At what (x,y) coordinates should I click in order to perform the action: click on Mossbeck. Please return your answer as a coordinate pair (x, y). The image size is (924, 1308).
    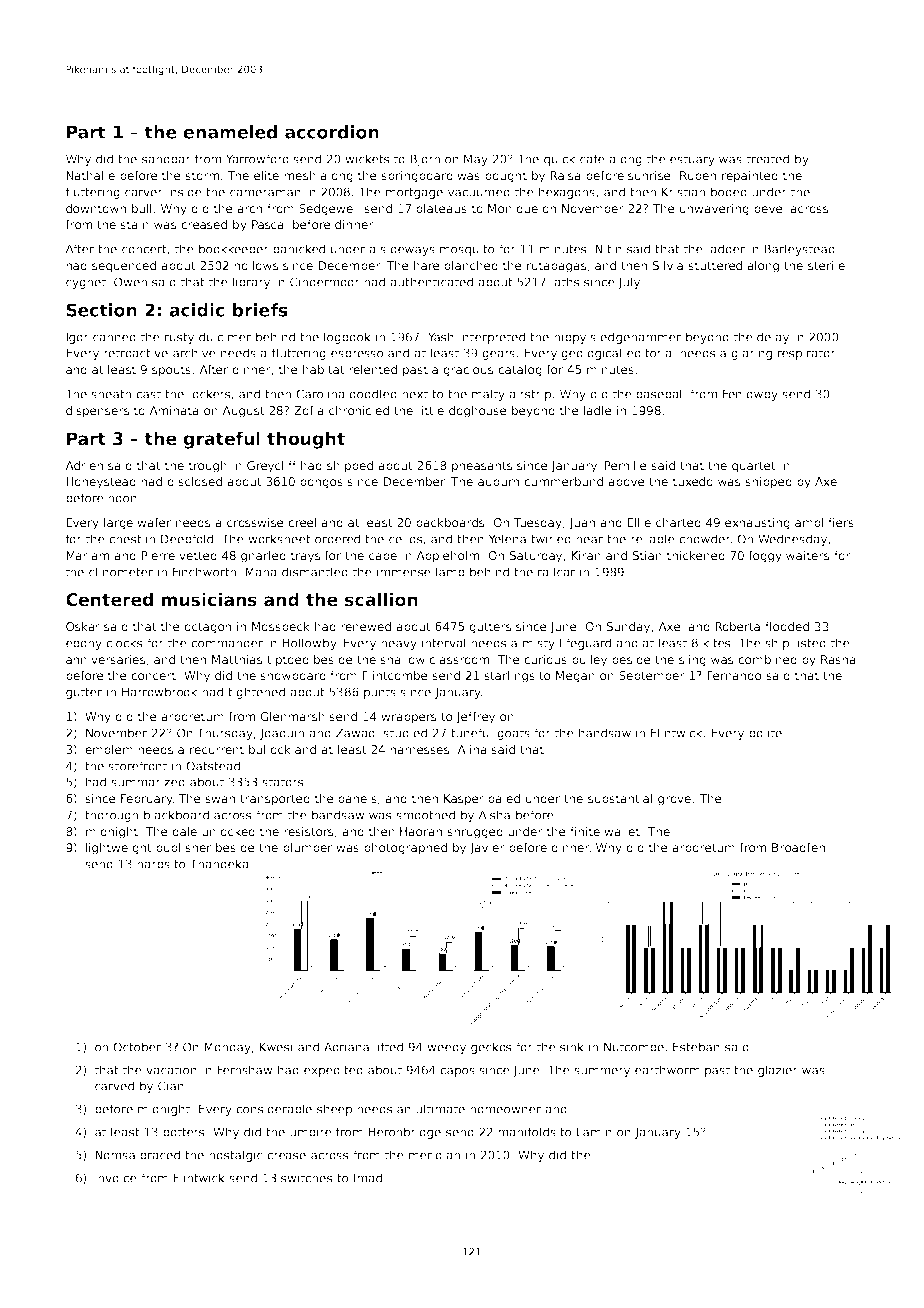
    Looking at the image, I should click on (281, 626).
